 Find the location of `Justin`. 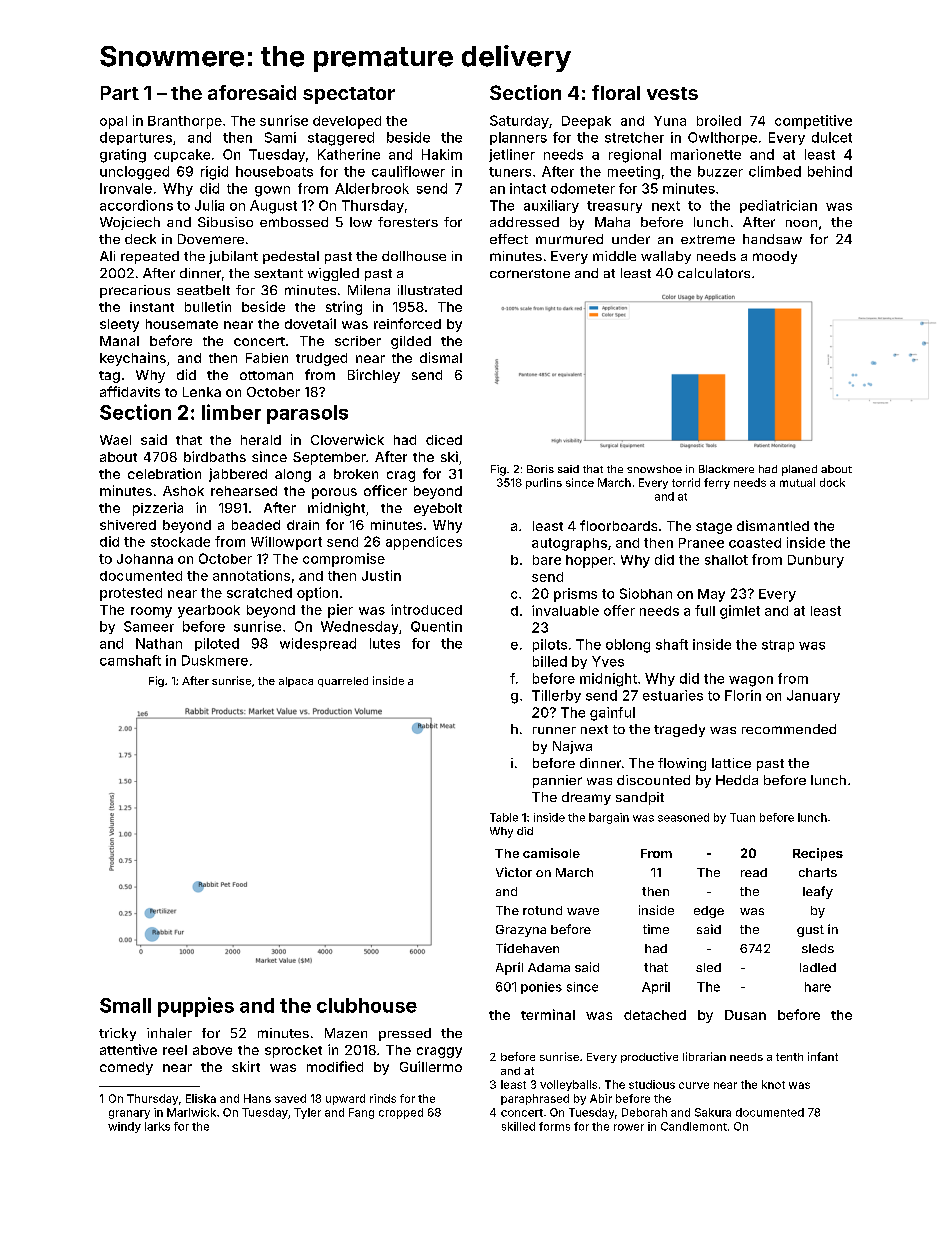

Justin is located at coordinates (381, 575).
